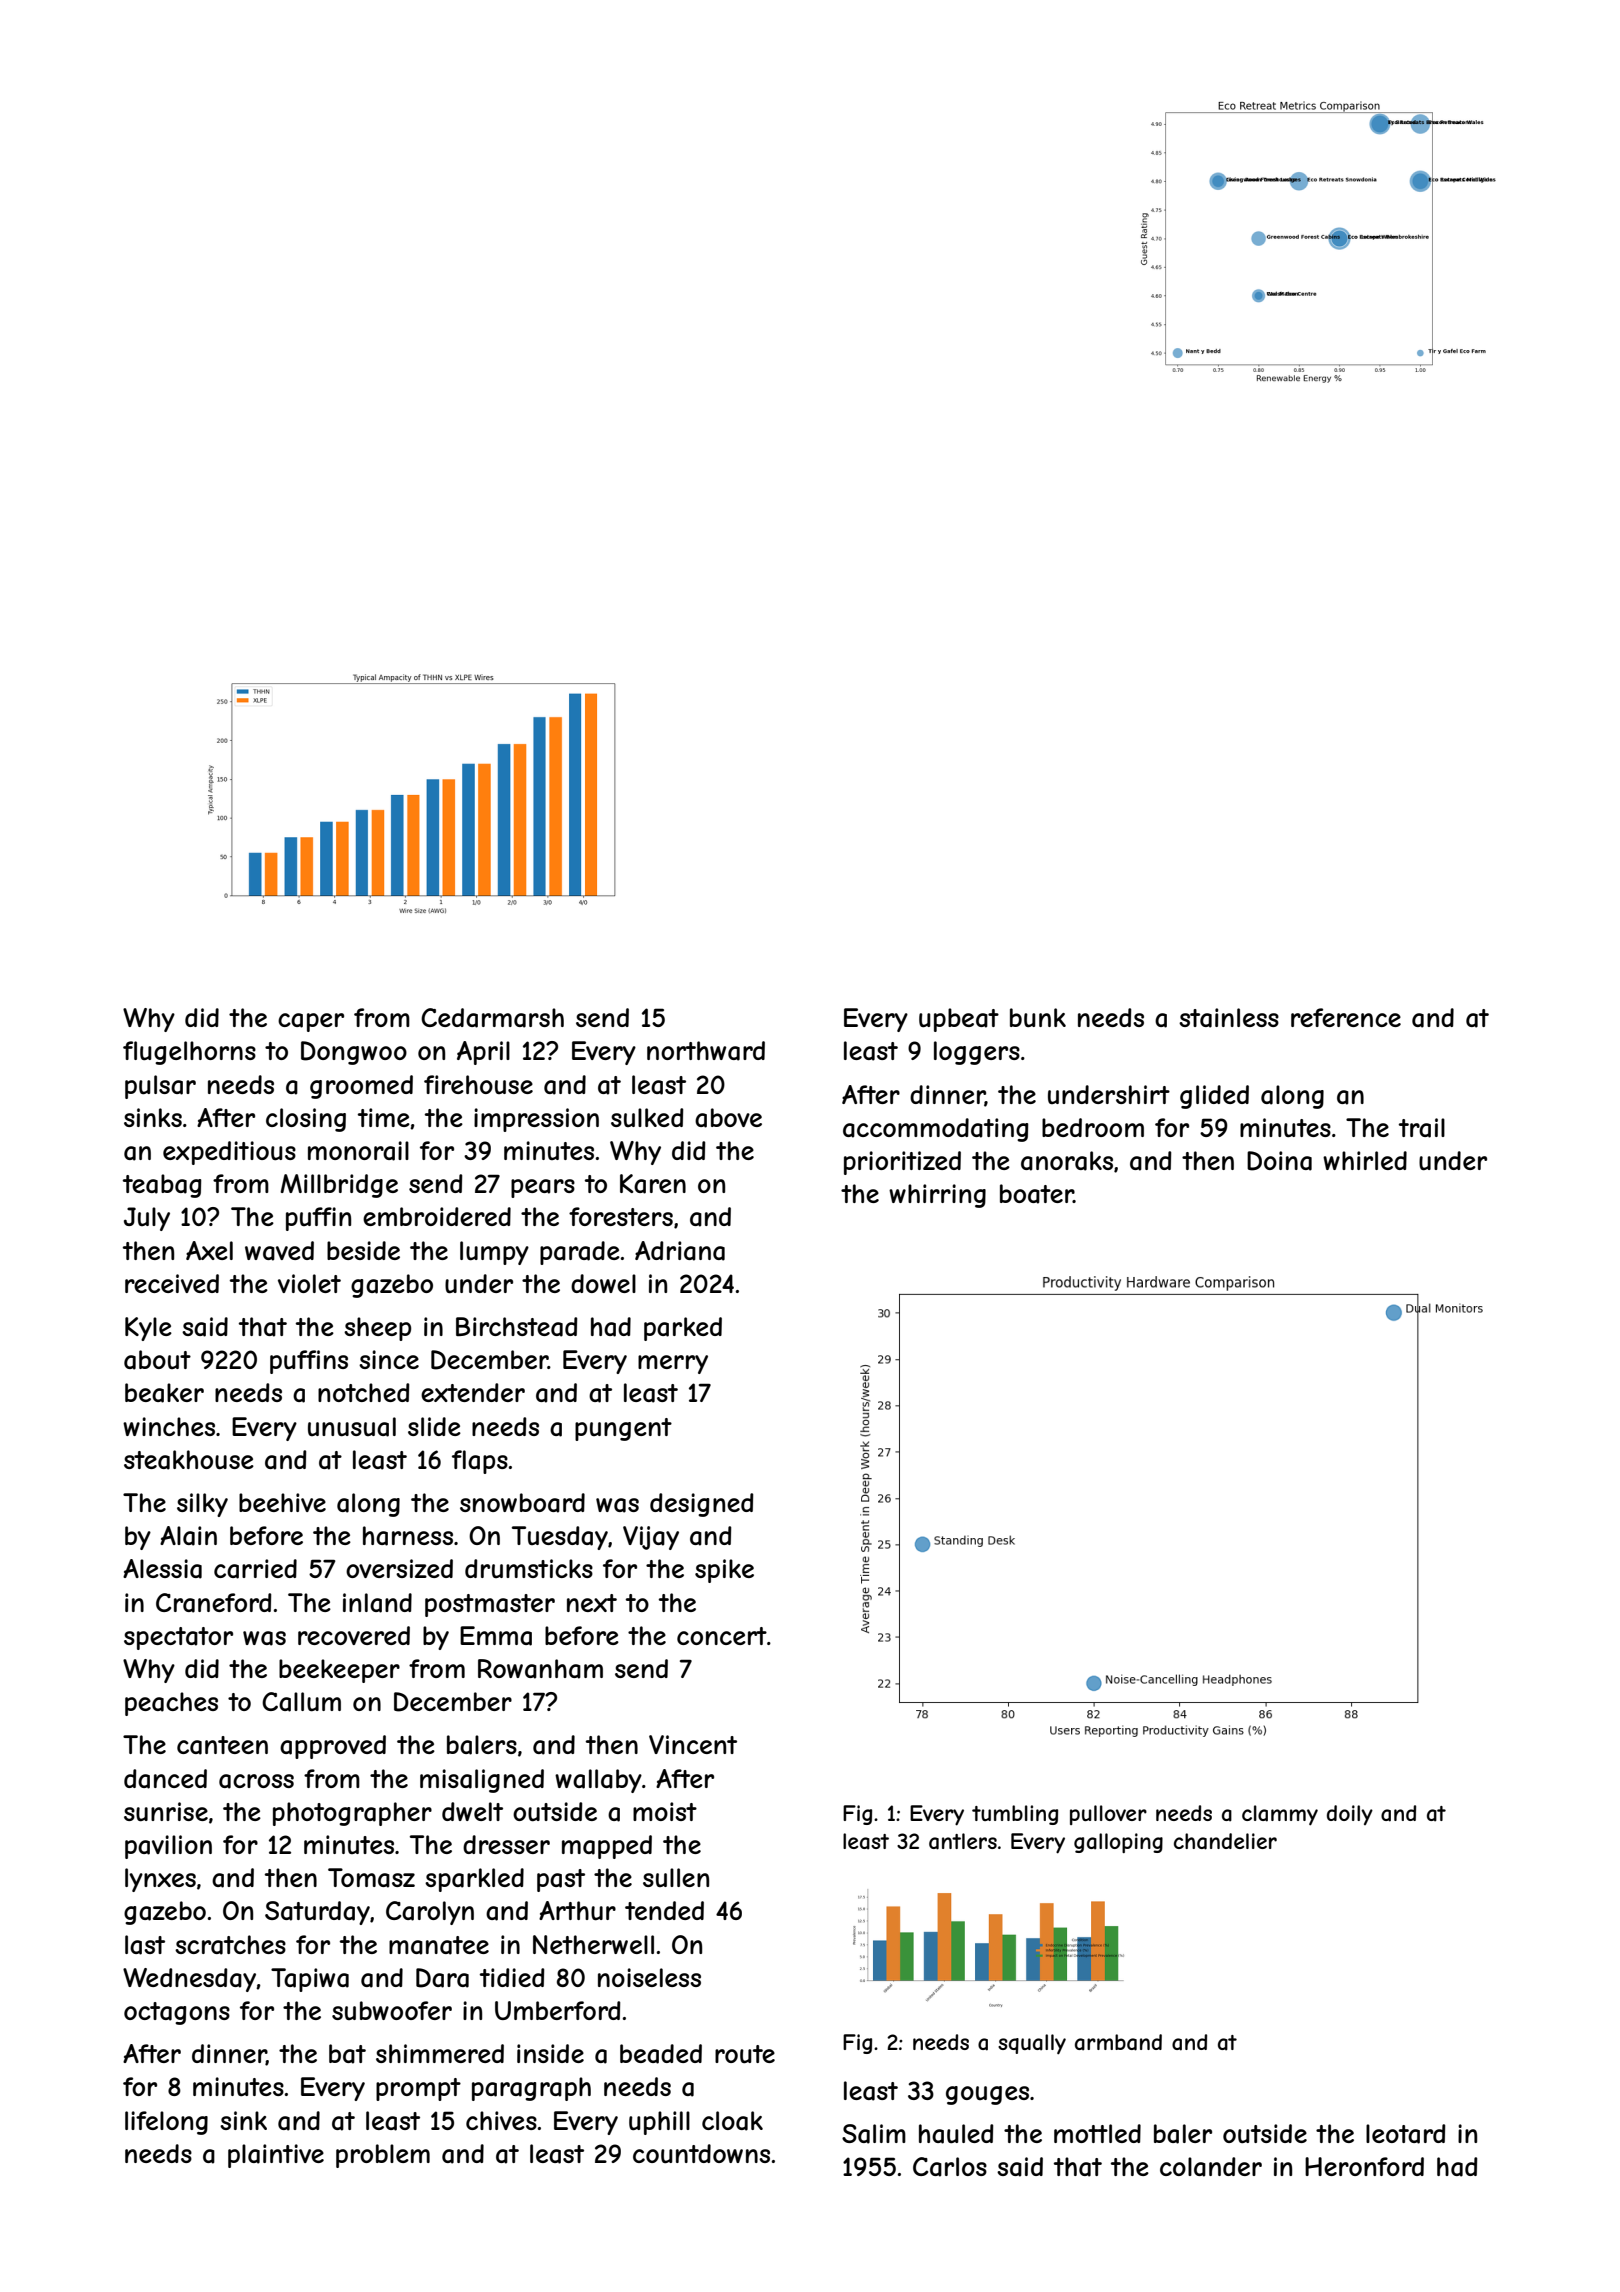 The image size is (1620, 2292). I want to click on Doina, so click(1279, 1161).
